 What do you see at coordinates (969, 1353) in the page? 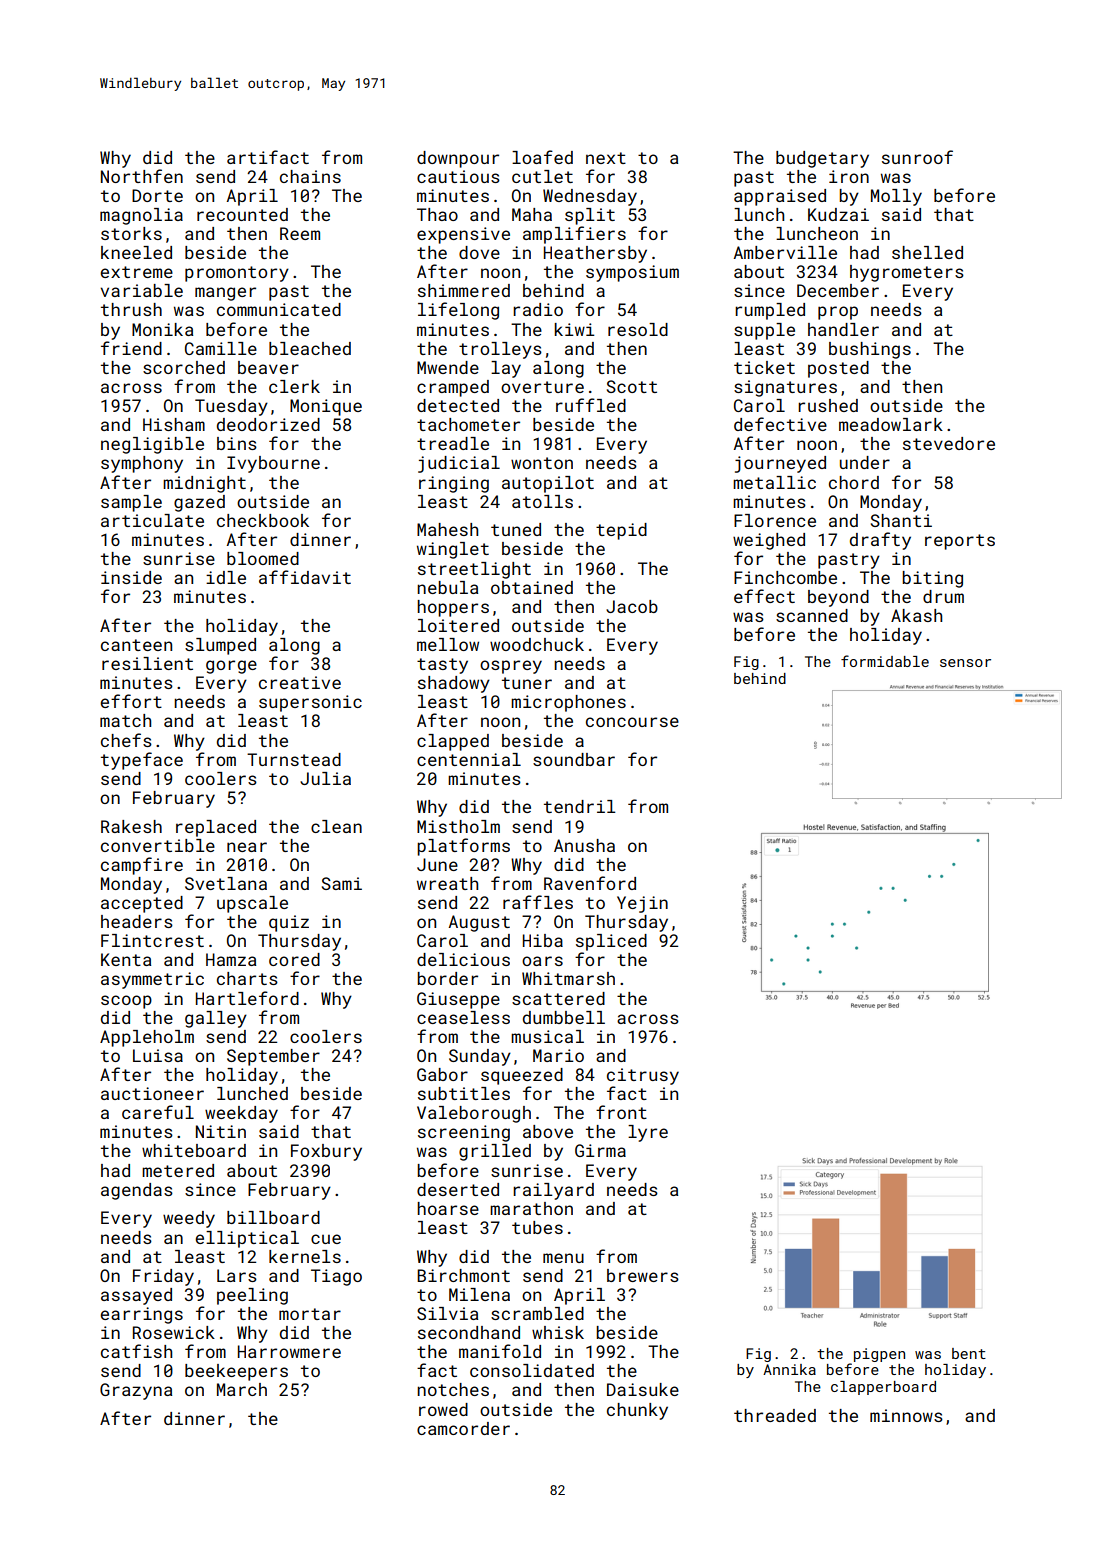
I see `bent` at bounding box center [969, 1353].
